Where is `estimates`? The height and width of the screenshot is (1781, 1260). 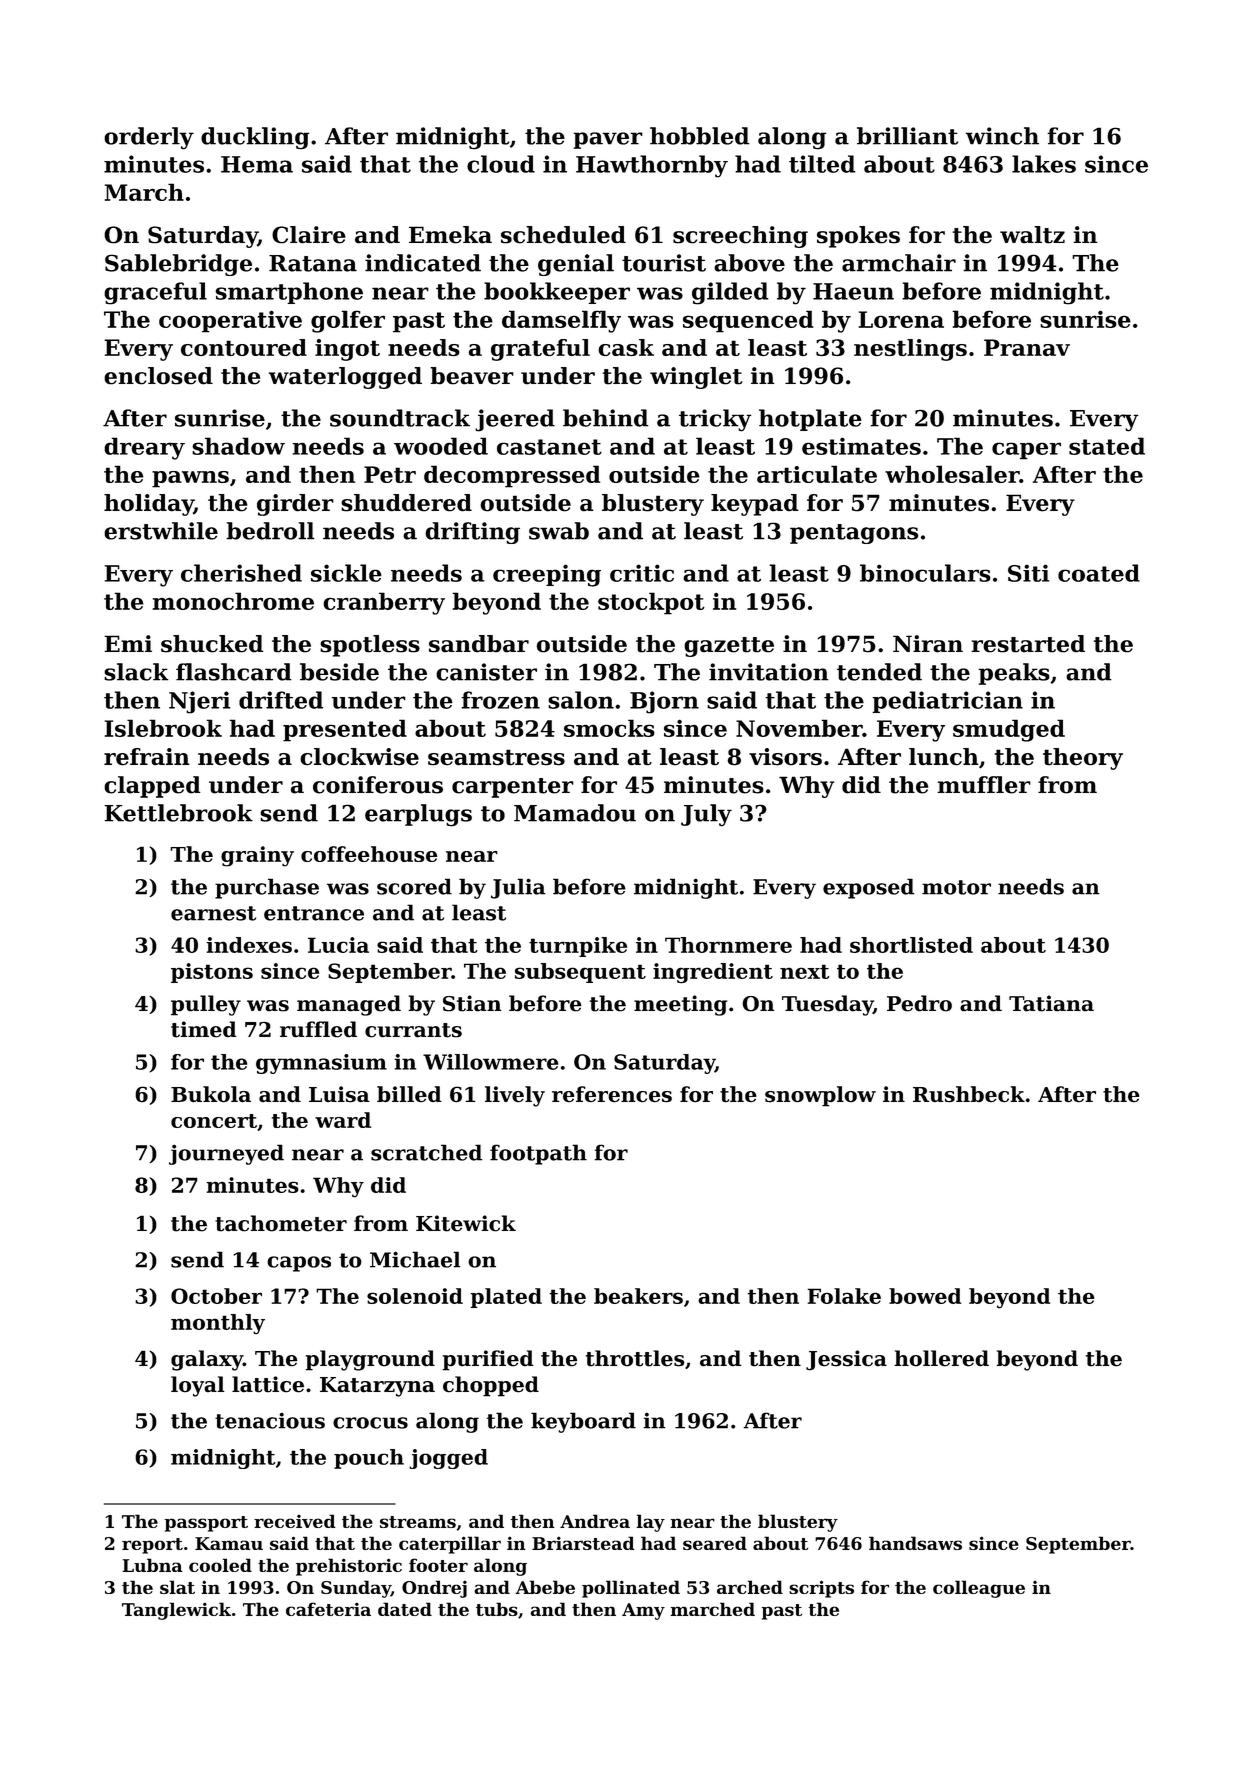 estimates is located at coordinates (861, 446).
